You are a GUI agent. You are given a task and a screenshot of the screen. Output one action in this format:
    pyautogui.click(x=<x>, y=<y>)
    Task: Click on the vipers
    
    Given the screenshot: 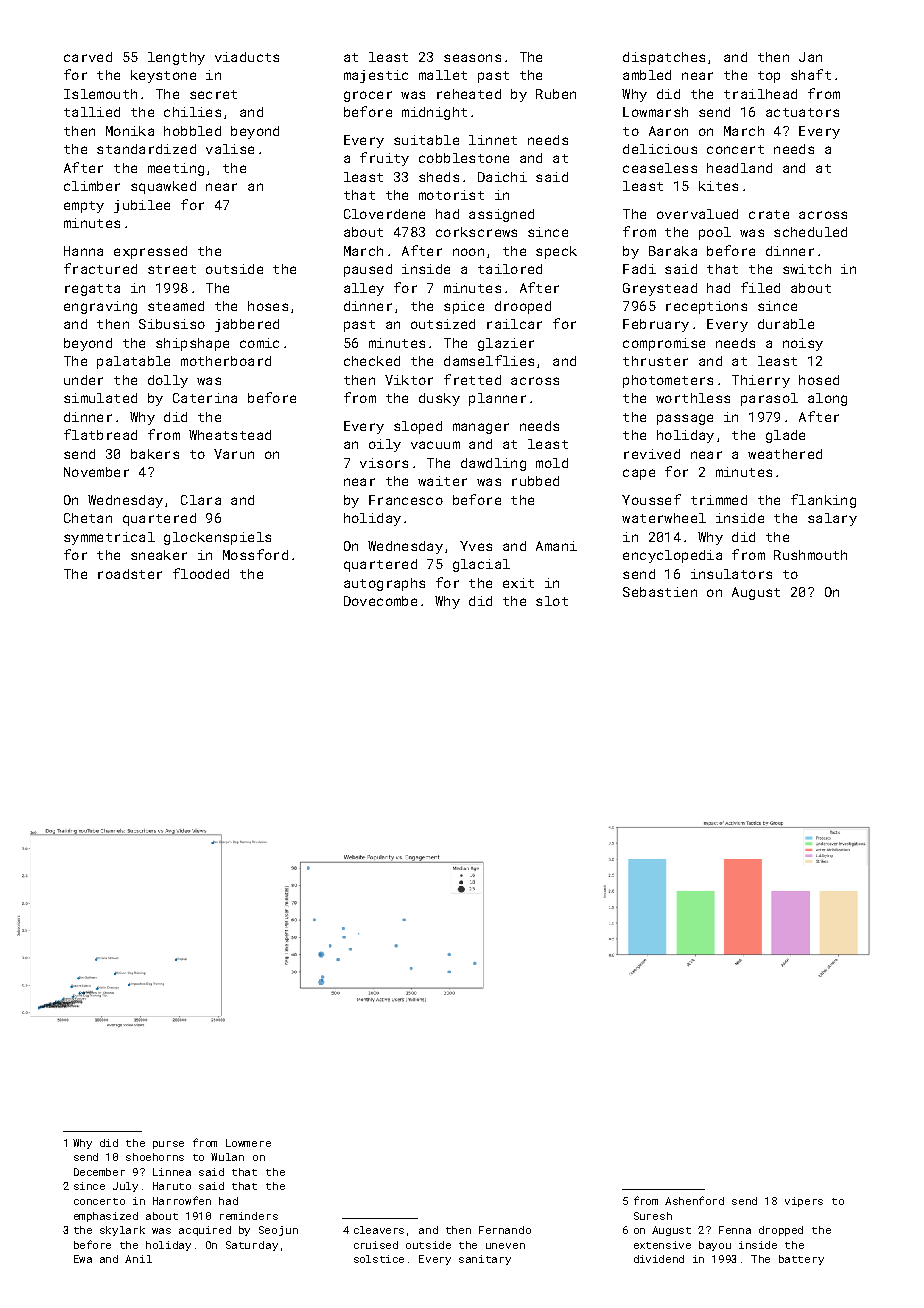 What is the action you would take?
    pyautogui.click(x=804, y=1202)
